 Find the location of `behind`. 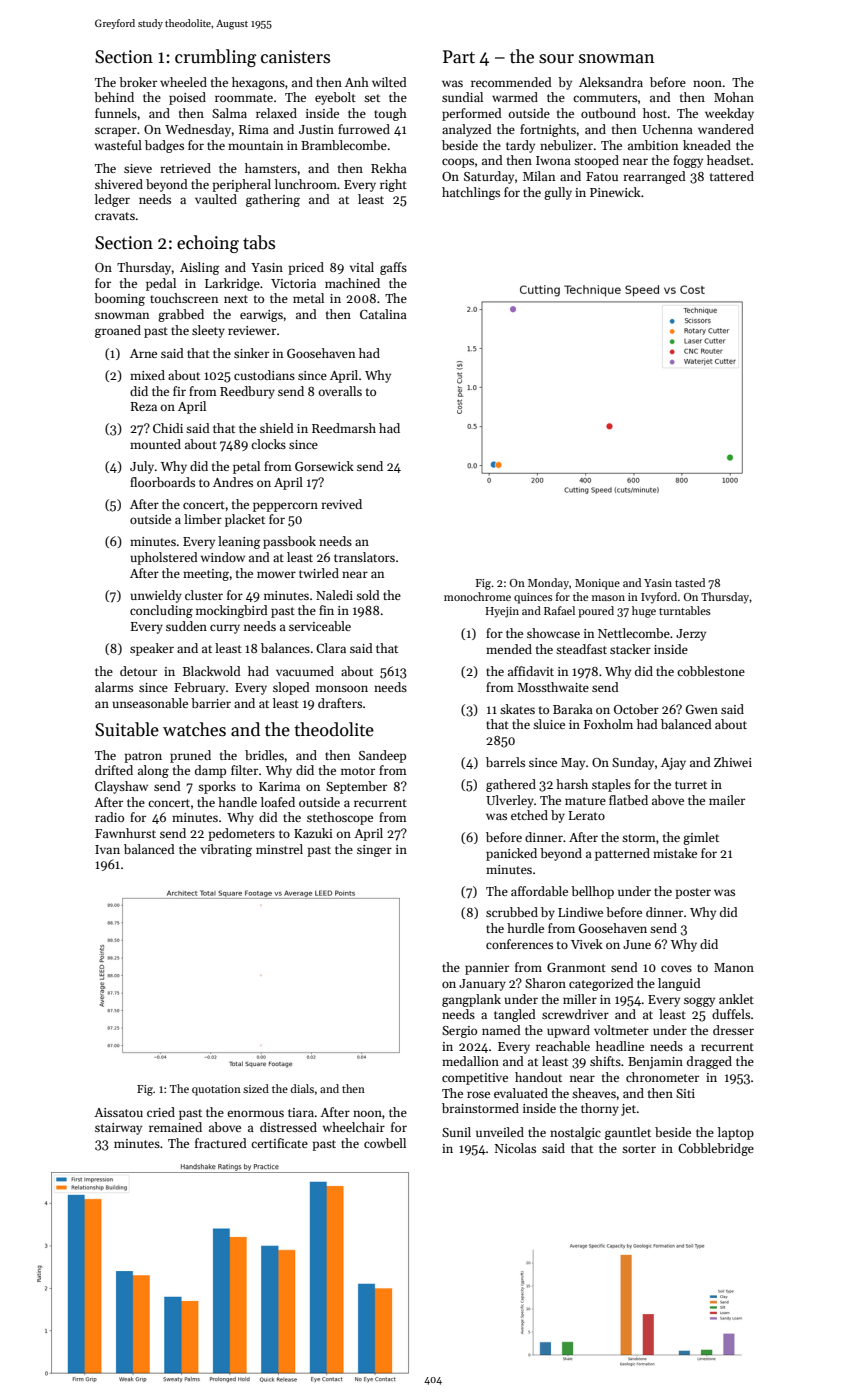

behind is located at coordinates (114, 97).
